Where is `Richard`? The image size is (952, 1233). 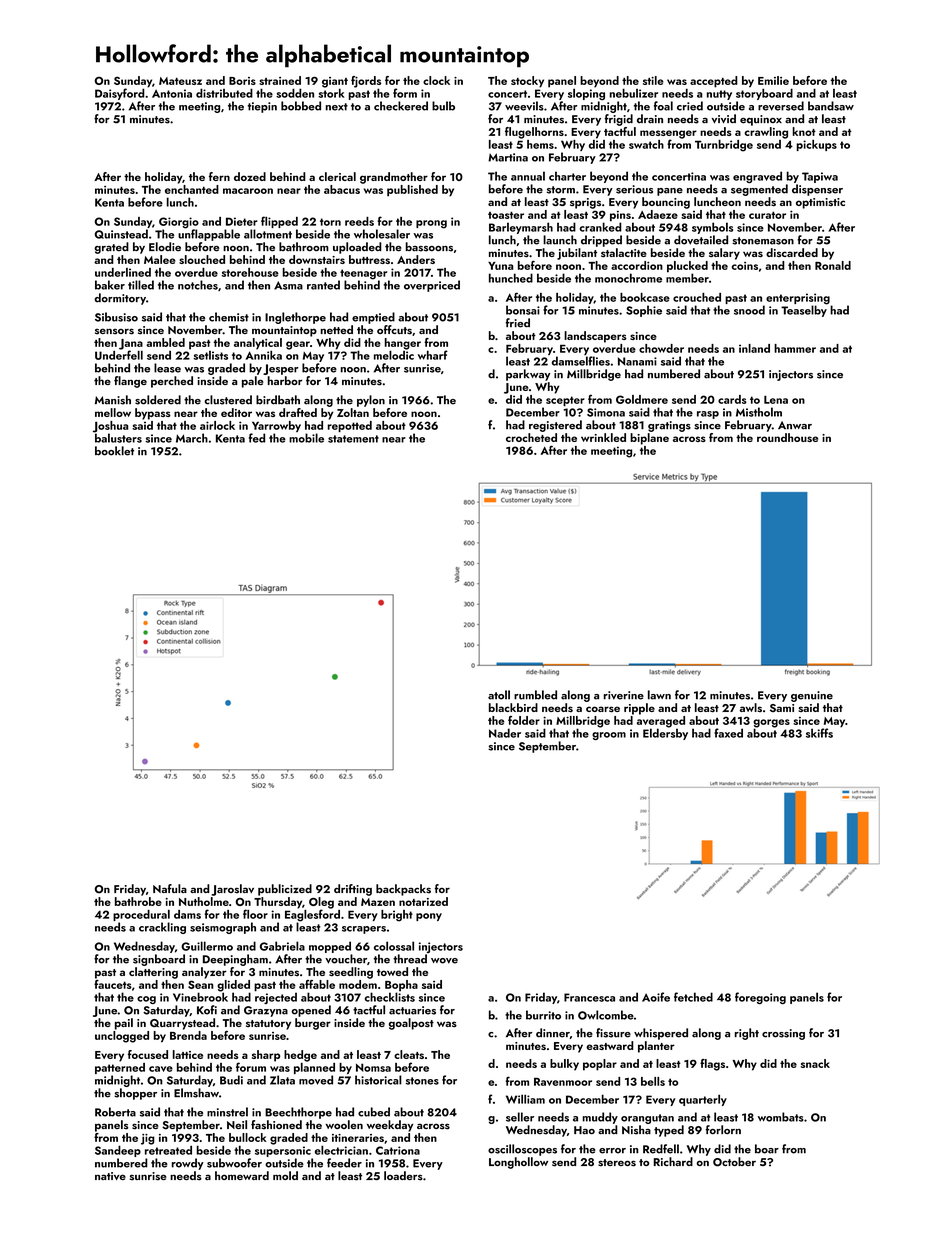 Richard is located at coordinates (673, 1161).
